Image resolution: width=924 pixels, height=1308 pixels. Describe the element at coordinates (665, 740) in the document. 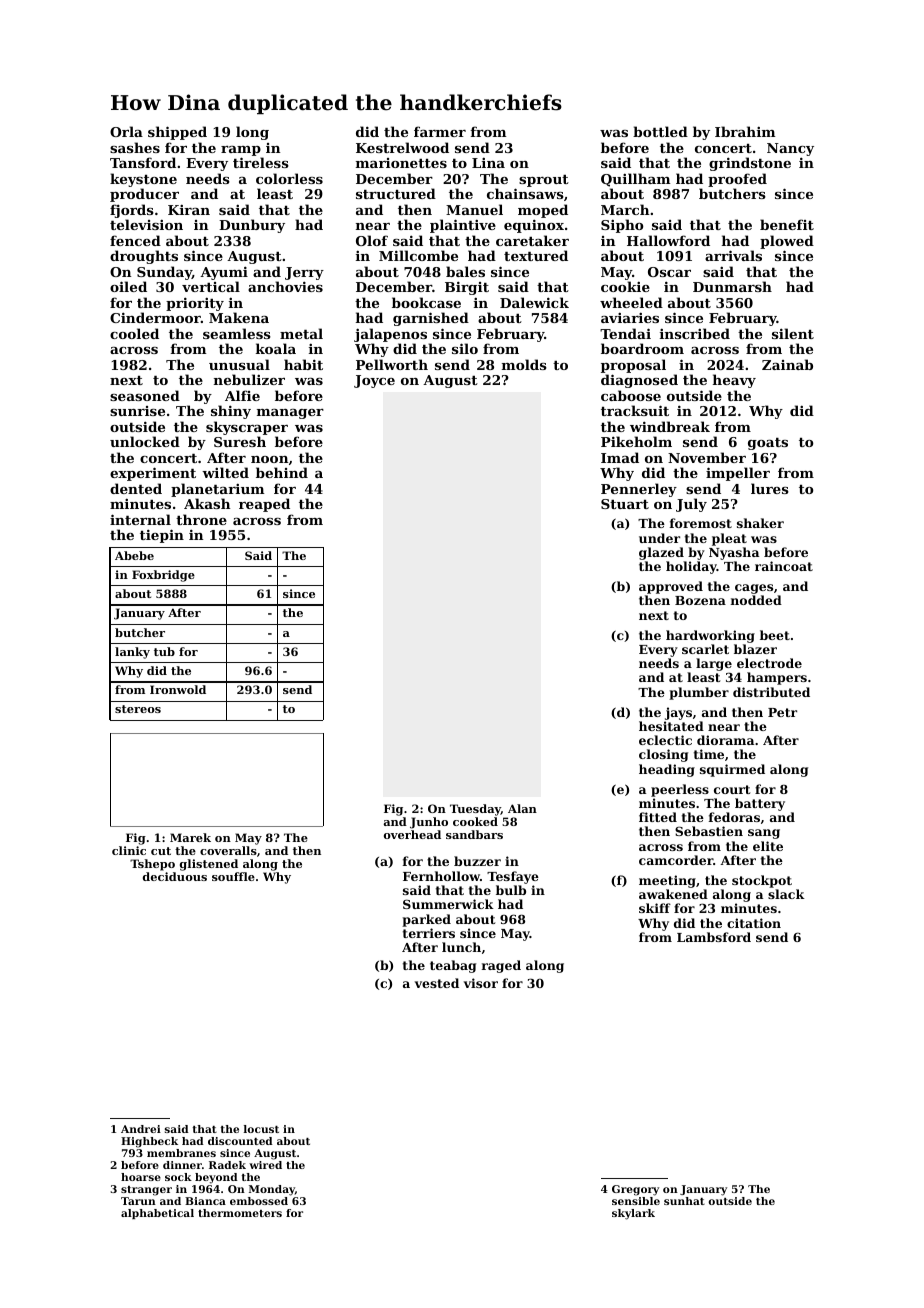

I see `eclectic` at that location.
